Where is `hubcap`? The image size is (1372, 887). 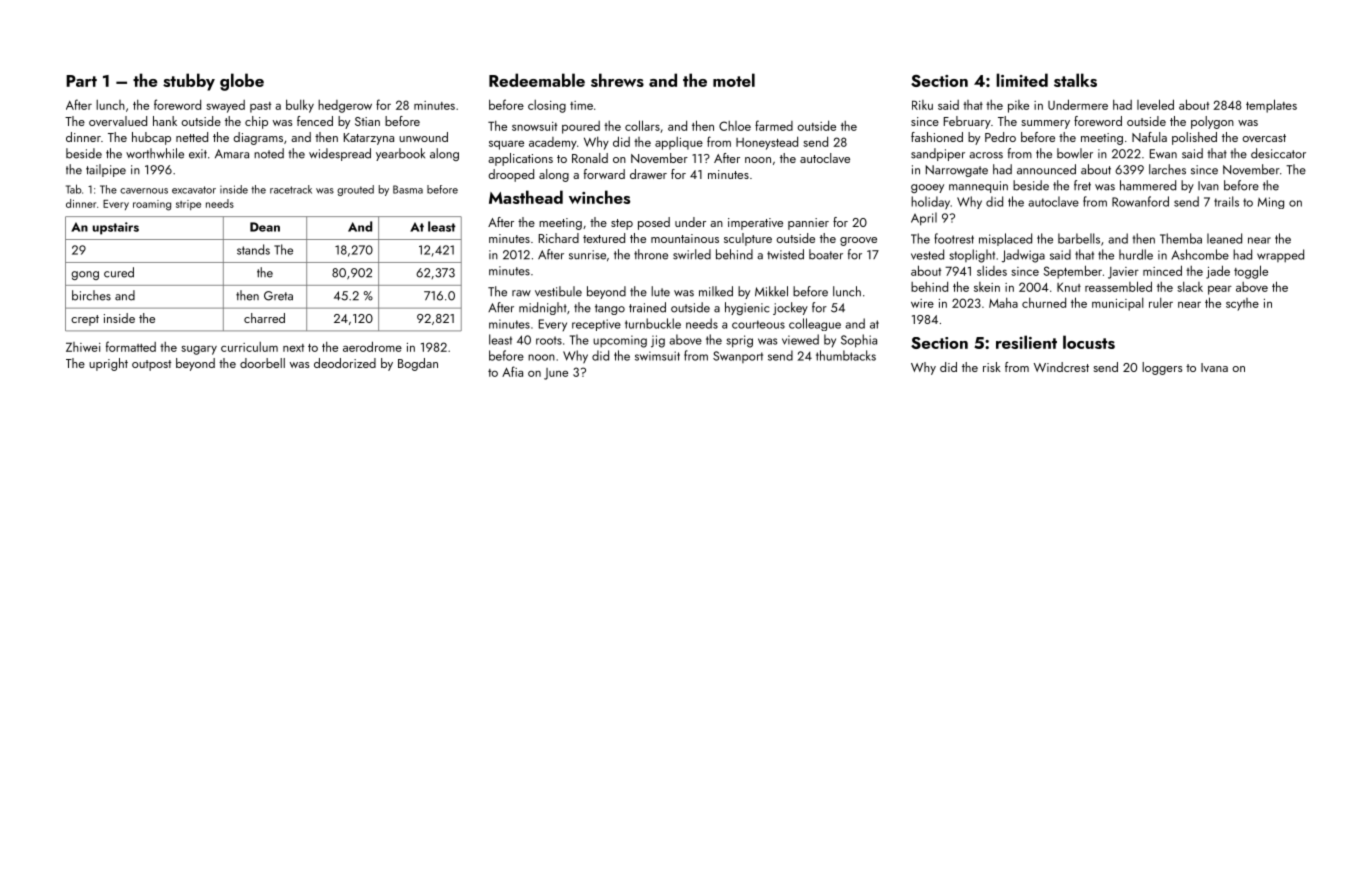 hubcap is located at coordinates (151, 138).
